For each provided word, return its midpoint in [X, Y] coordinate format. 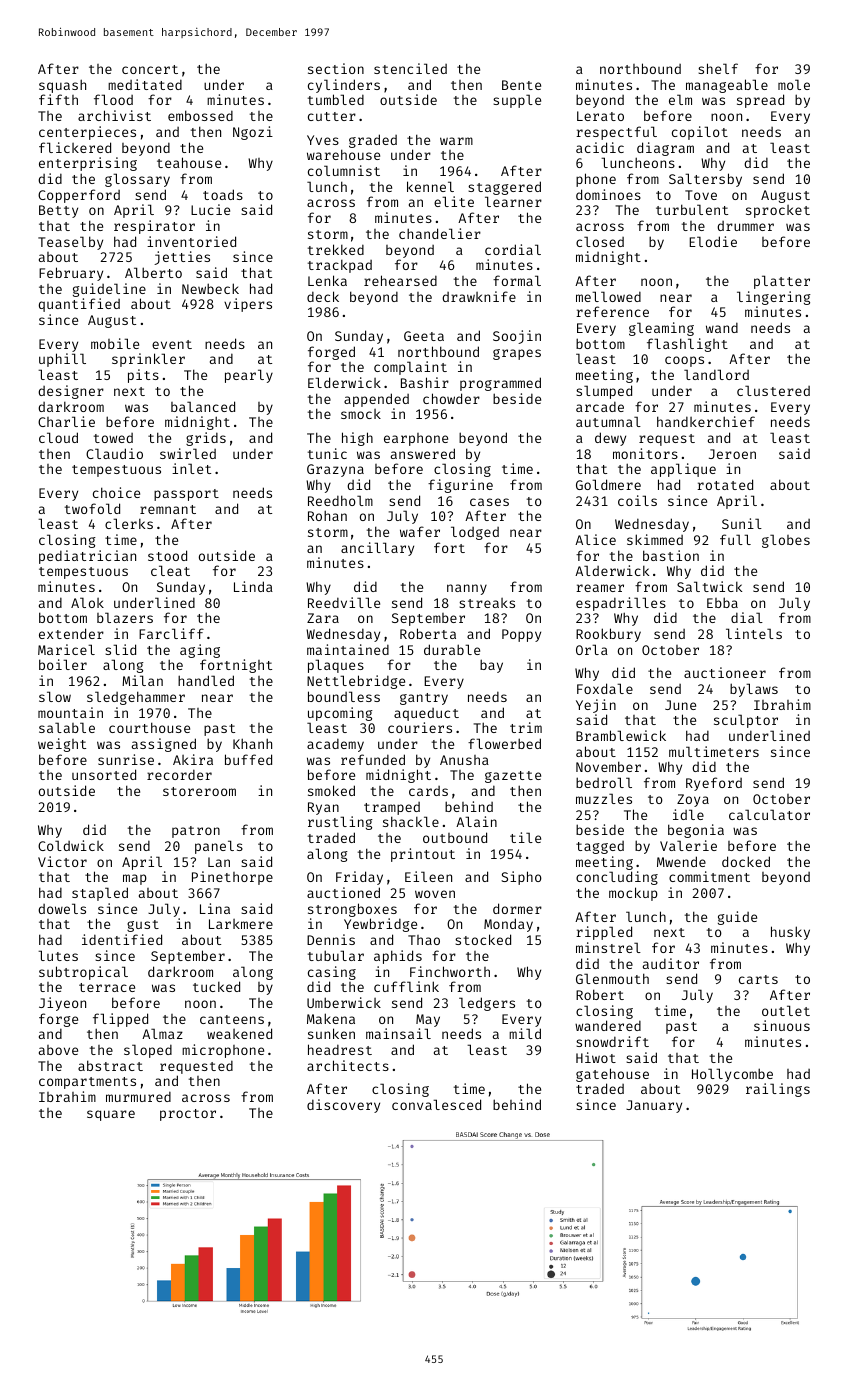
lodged [475, 533]
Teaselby [70, 243]
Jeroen [732, 454]
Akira [193, 759]
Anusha [464, 760]
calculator [769, 814]
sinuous [782, 1025]
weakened [239, 1033]
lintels [754, 633]
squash [62, 86]
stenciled [410, 68]
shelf [718, 68]
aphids [398, 957]
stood [167, 555]
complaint [410, 368]
